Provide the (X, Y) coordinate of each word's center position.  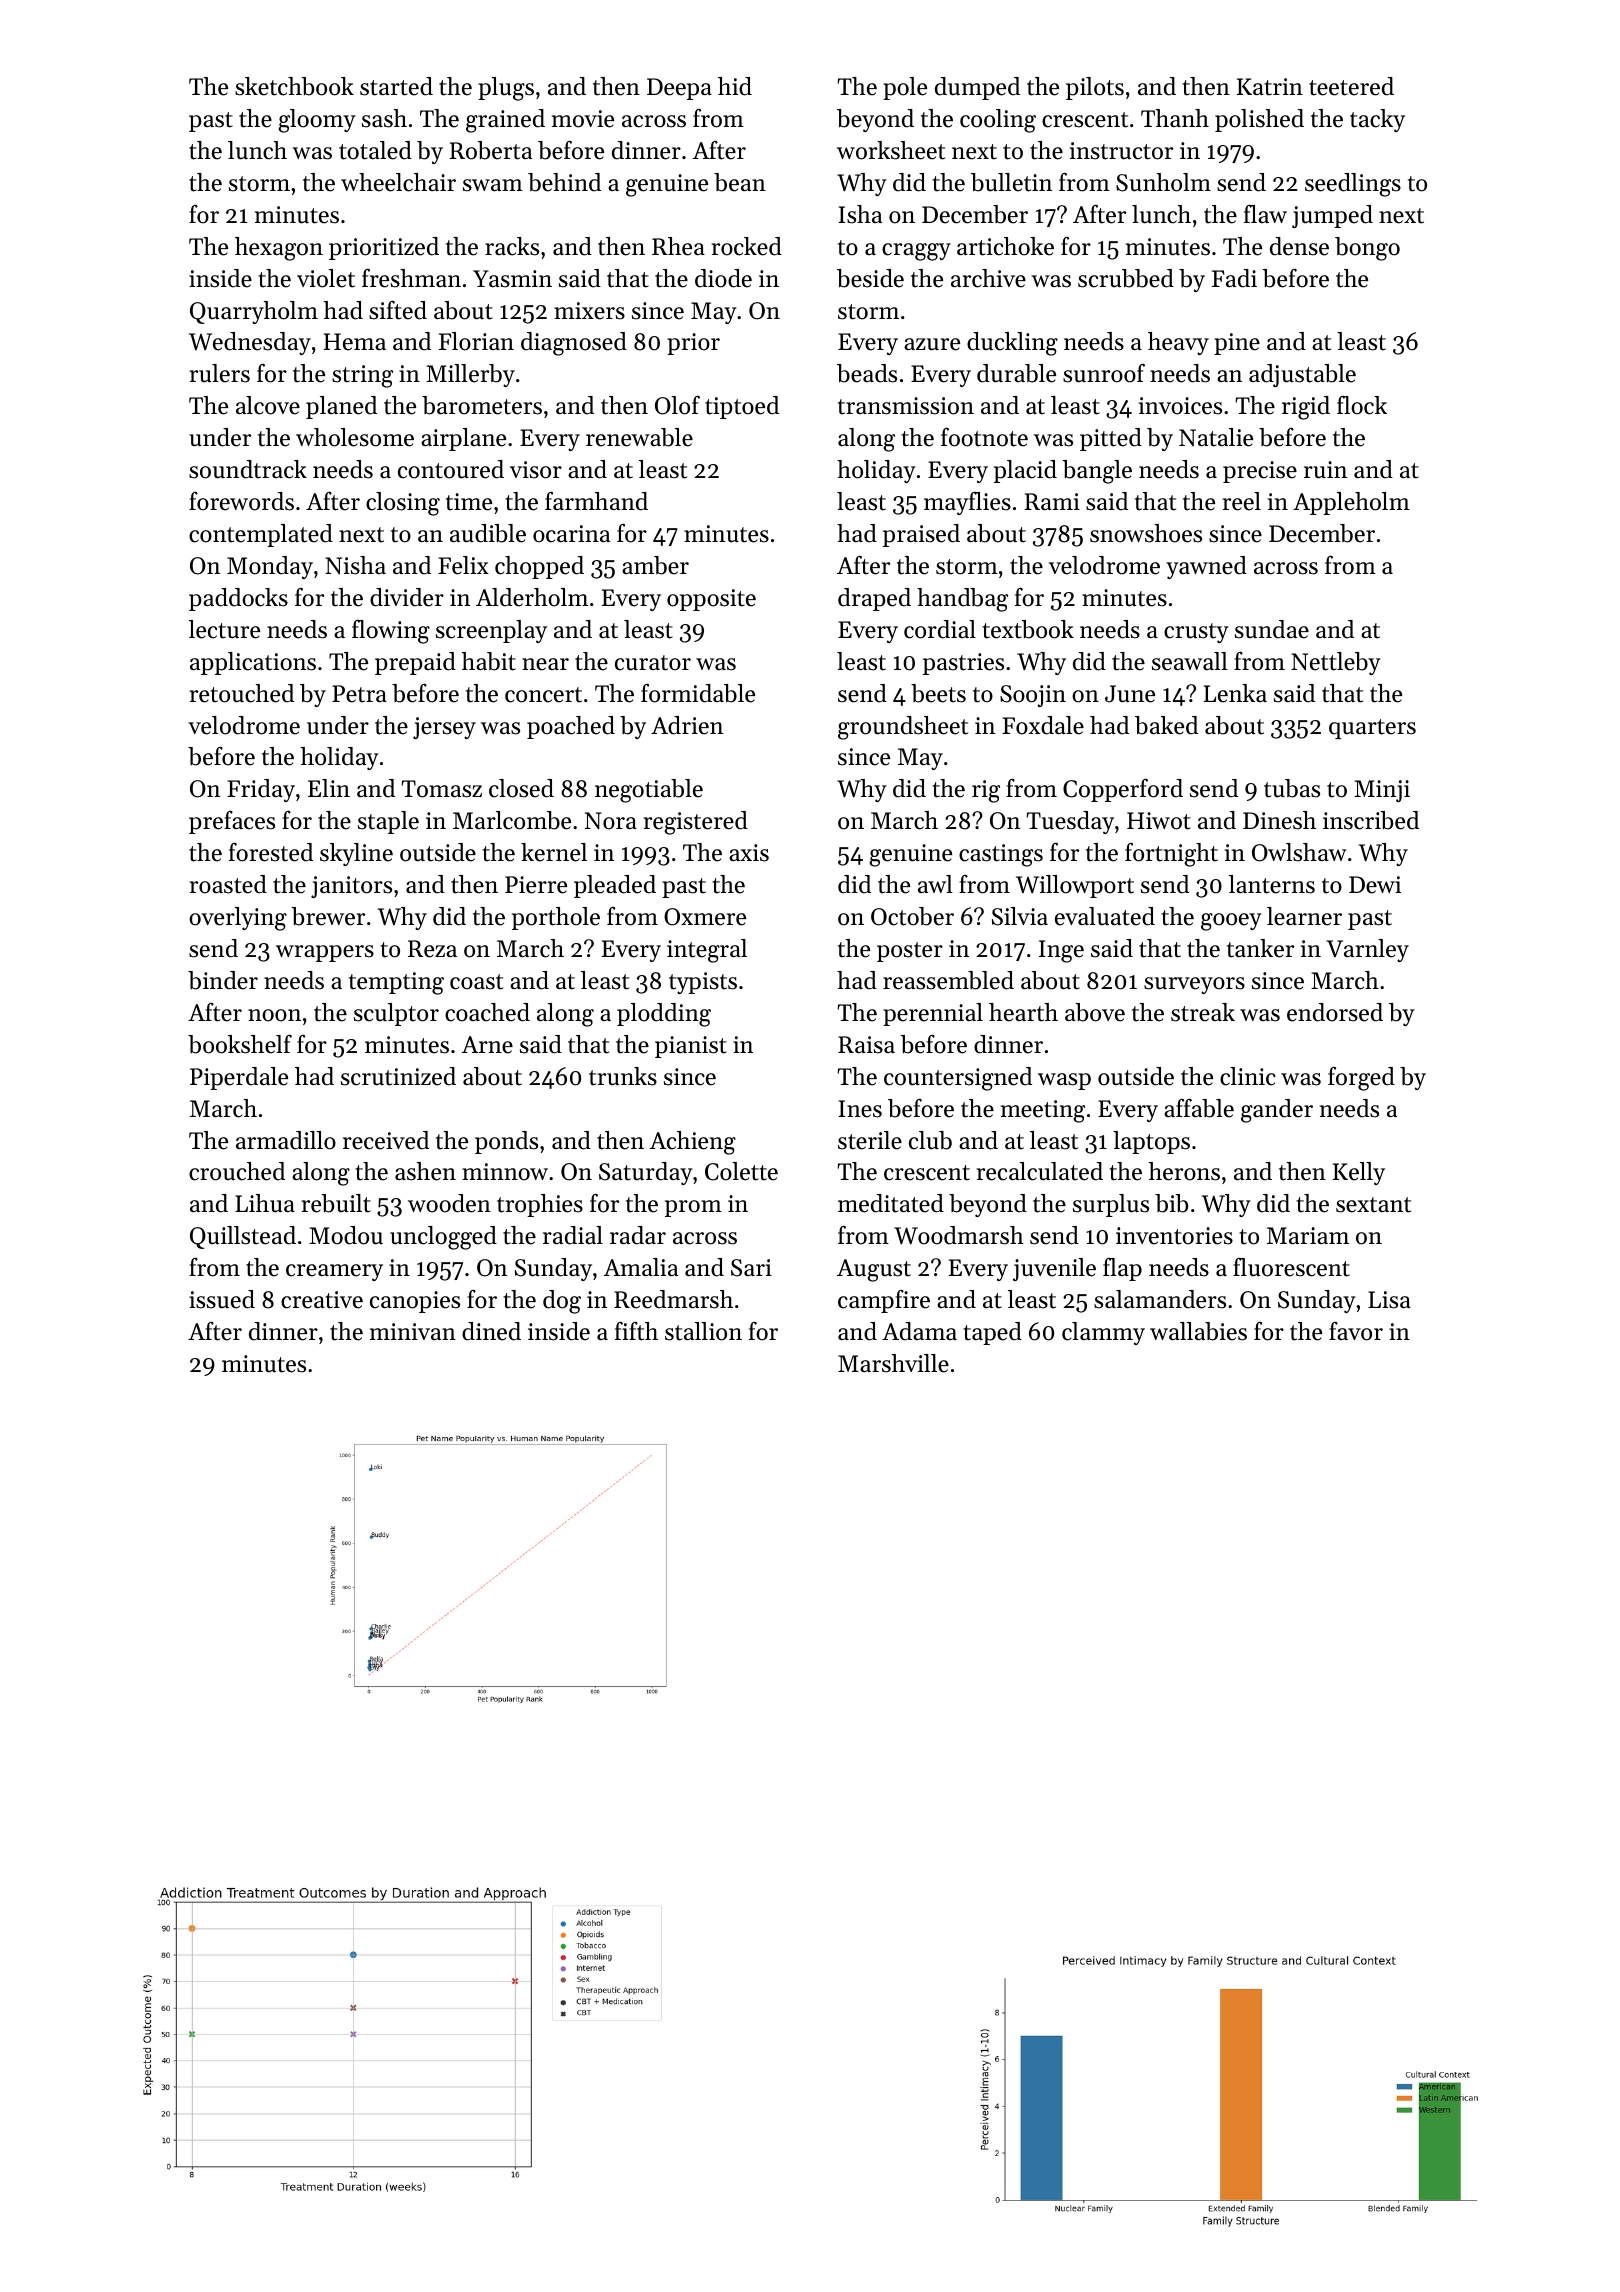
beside (870, 278)
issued (222, 1299)
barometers (482, 405)
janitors (351, 887)
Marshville (893, 1363)
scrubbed (1126, 278)
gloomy (317, 121)
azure (932, 344)
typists (703, 983)
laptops (1151, 1142)
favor (1356, 1331)
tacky (1377, 120)
